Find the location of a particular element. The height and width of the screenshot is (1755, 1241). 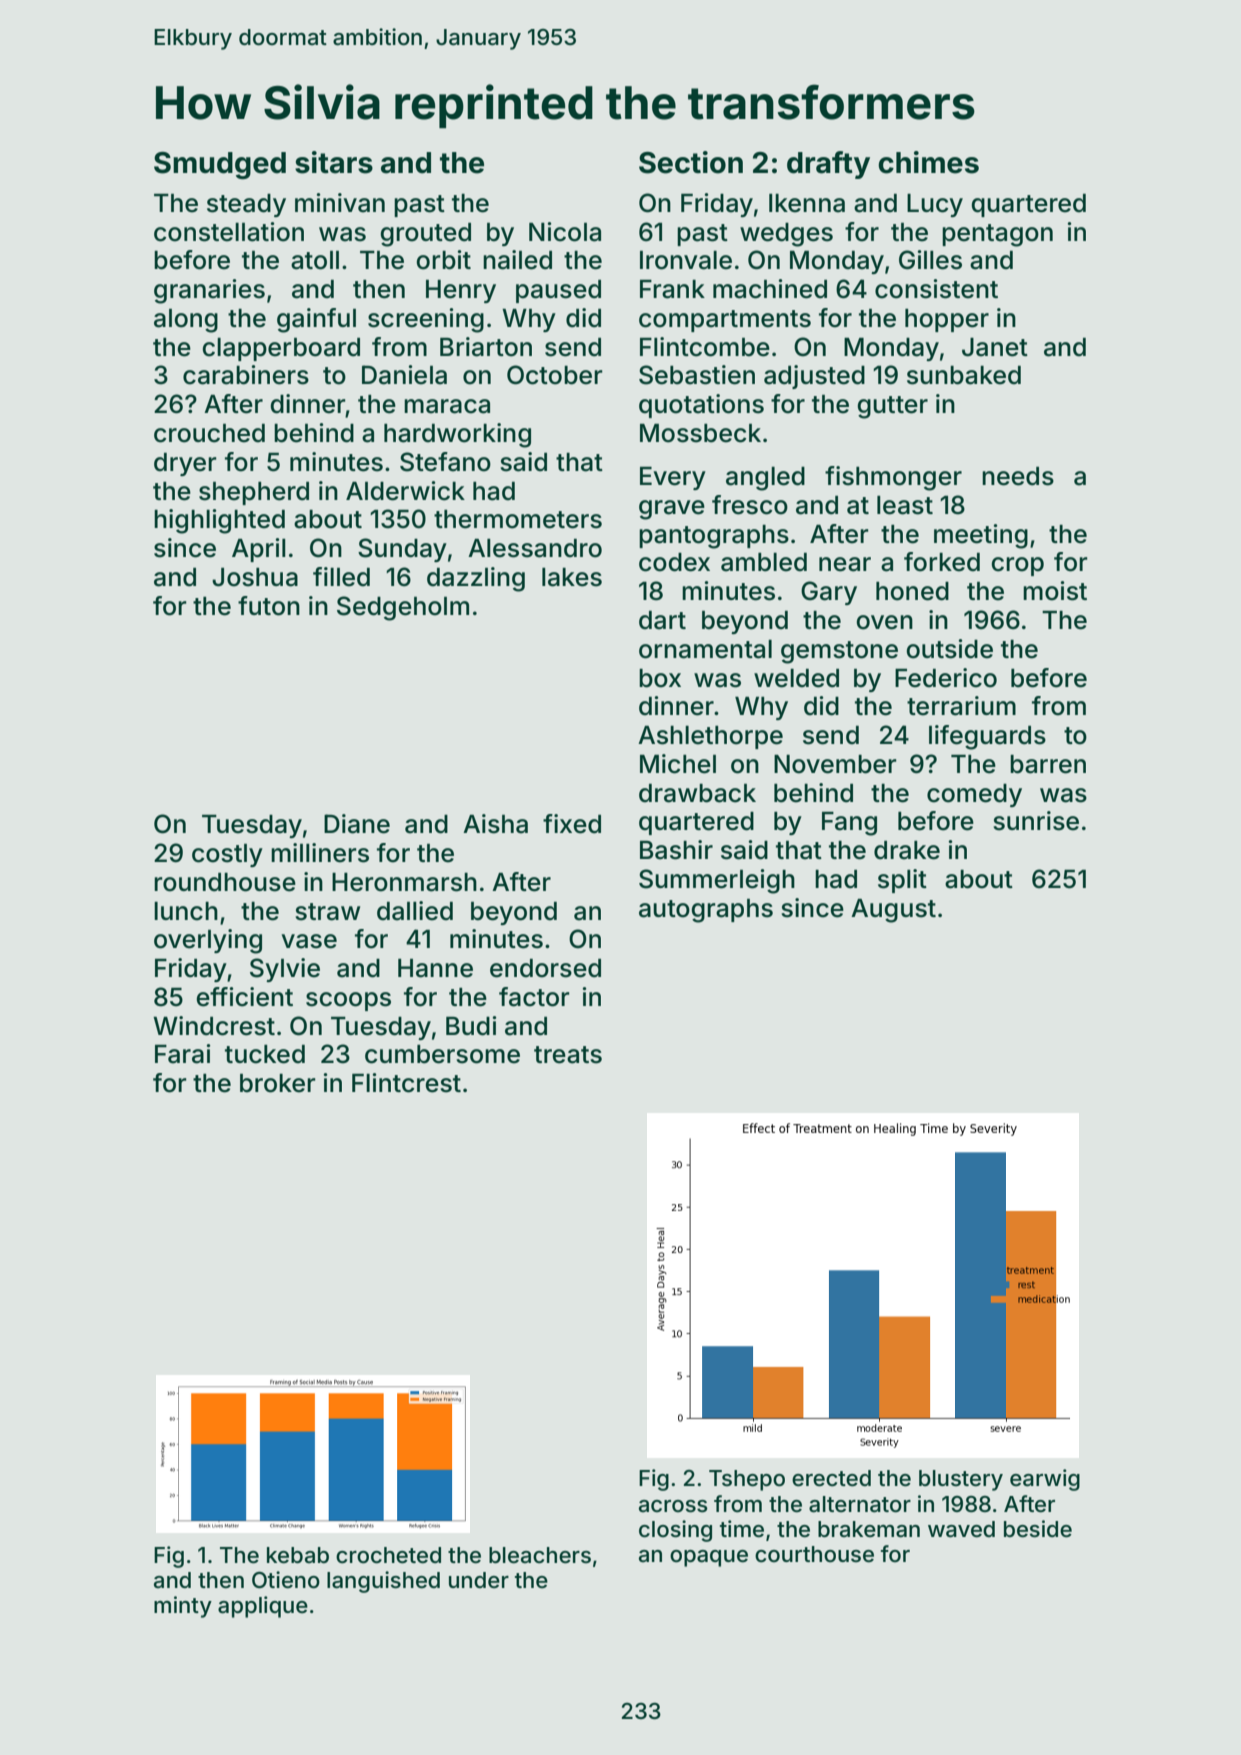

overlying is located at coordinates (208, 941).
